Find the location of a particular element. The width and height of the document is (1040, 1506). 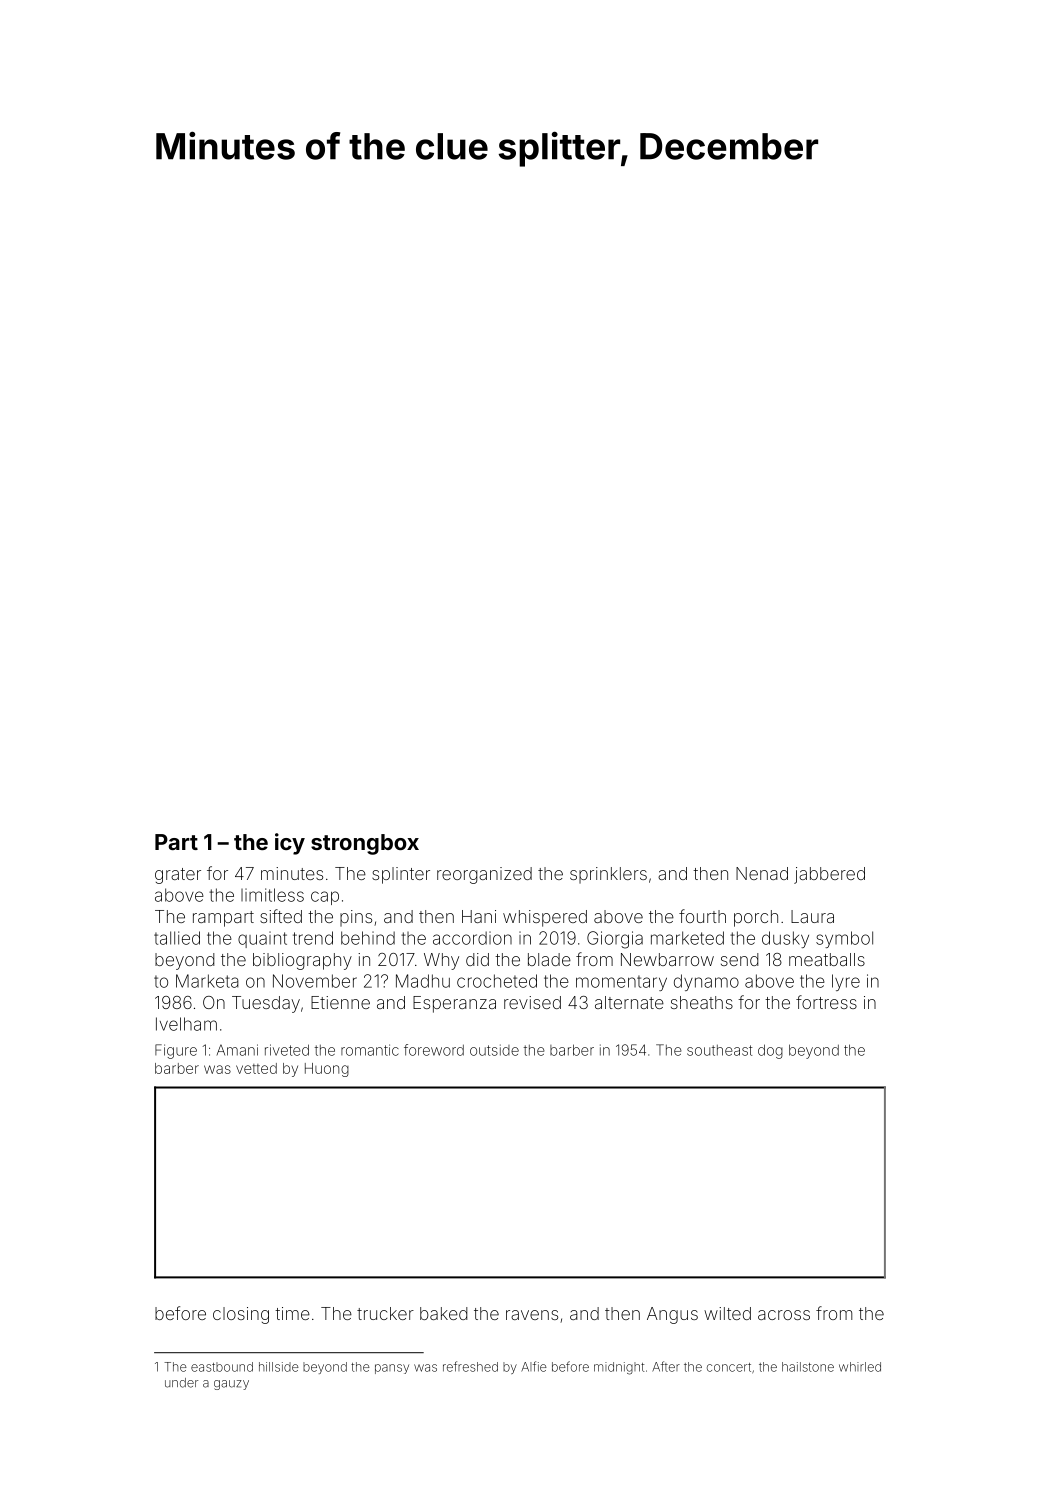

outside is located at coordinates (494, 1050).
